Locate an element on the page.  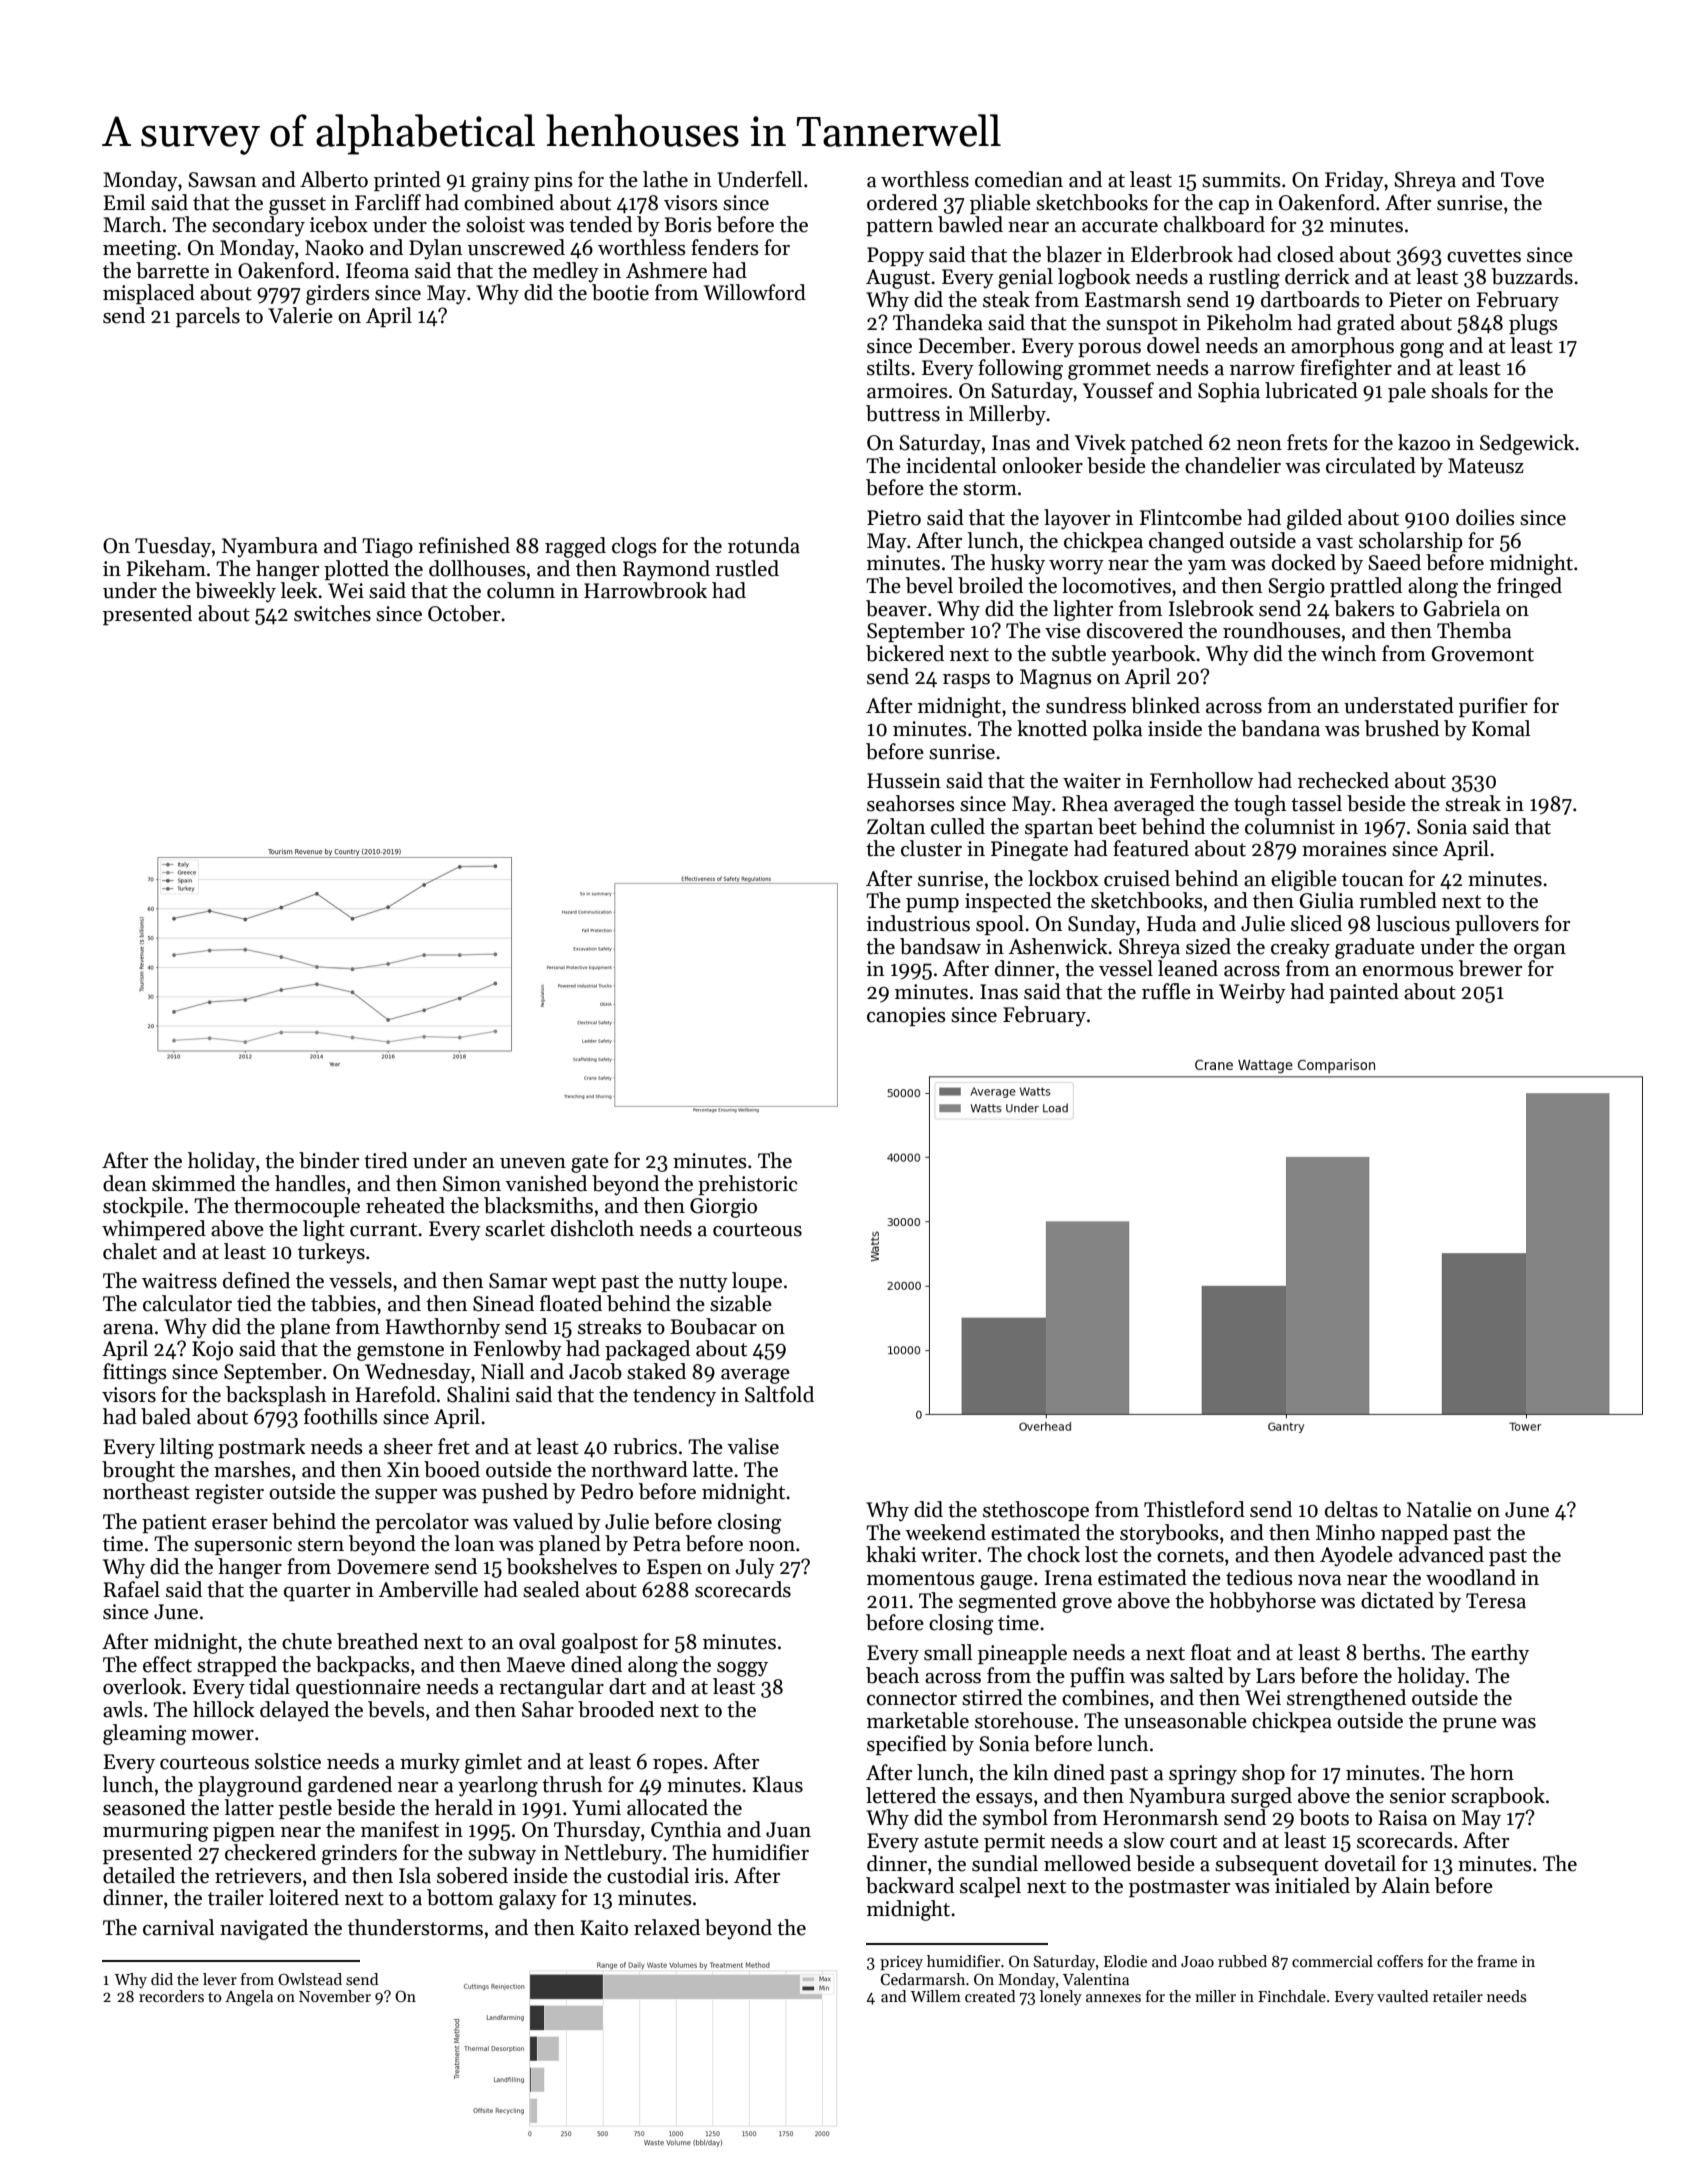
momentous is located at coordinates (921, 1579).
